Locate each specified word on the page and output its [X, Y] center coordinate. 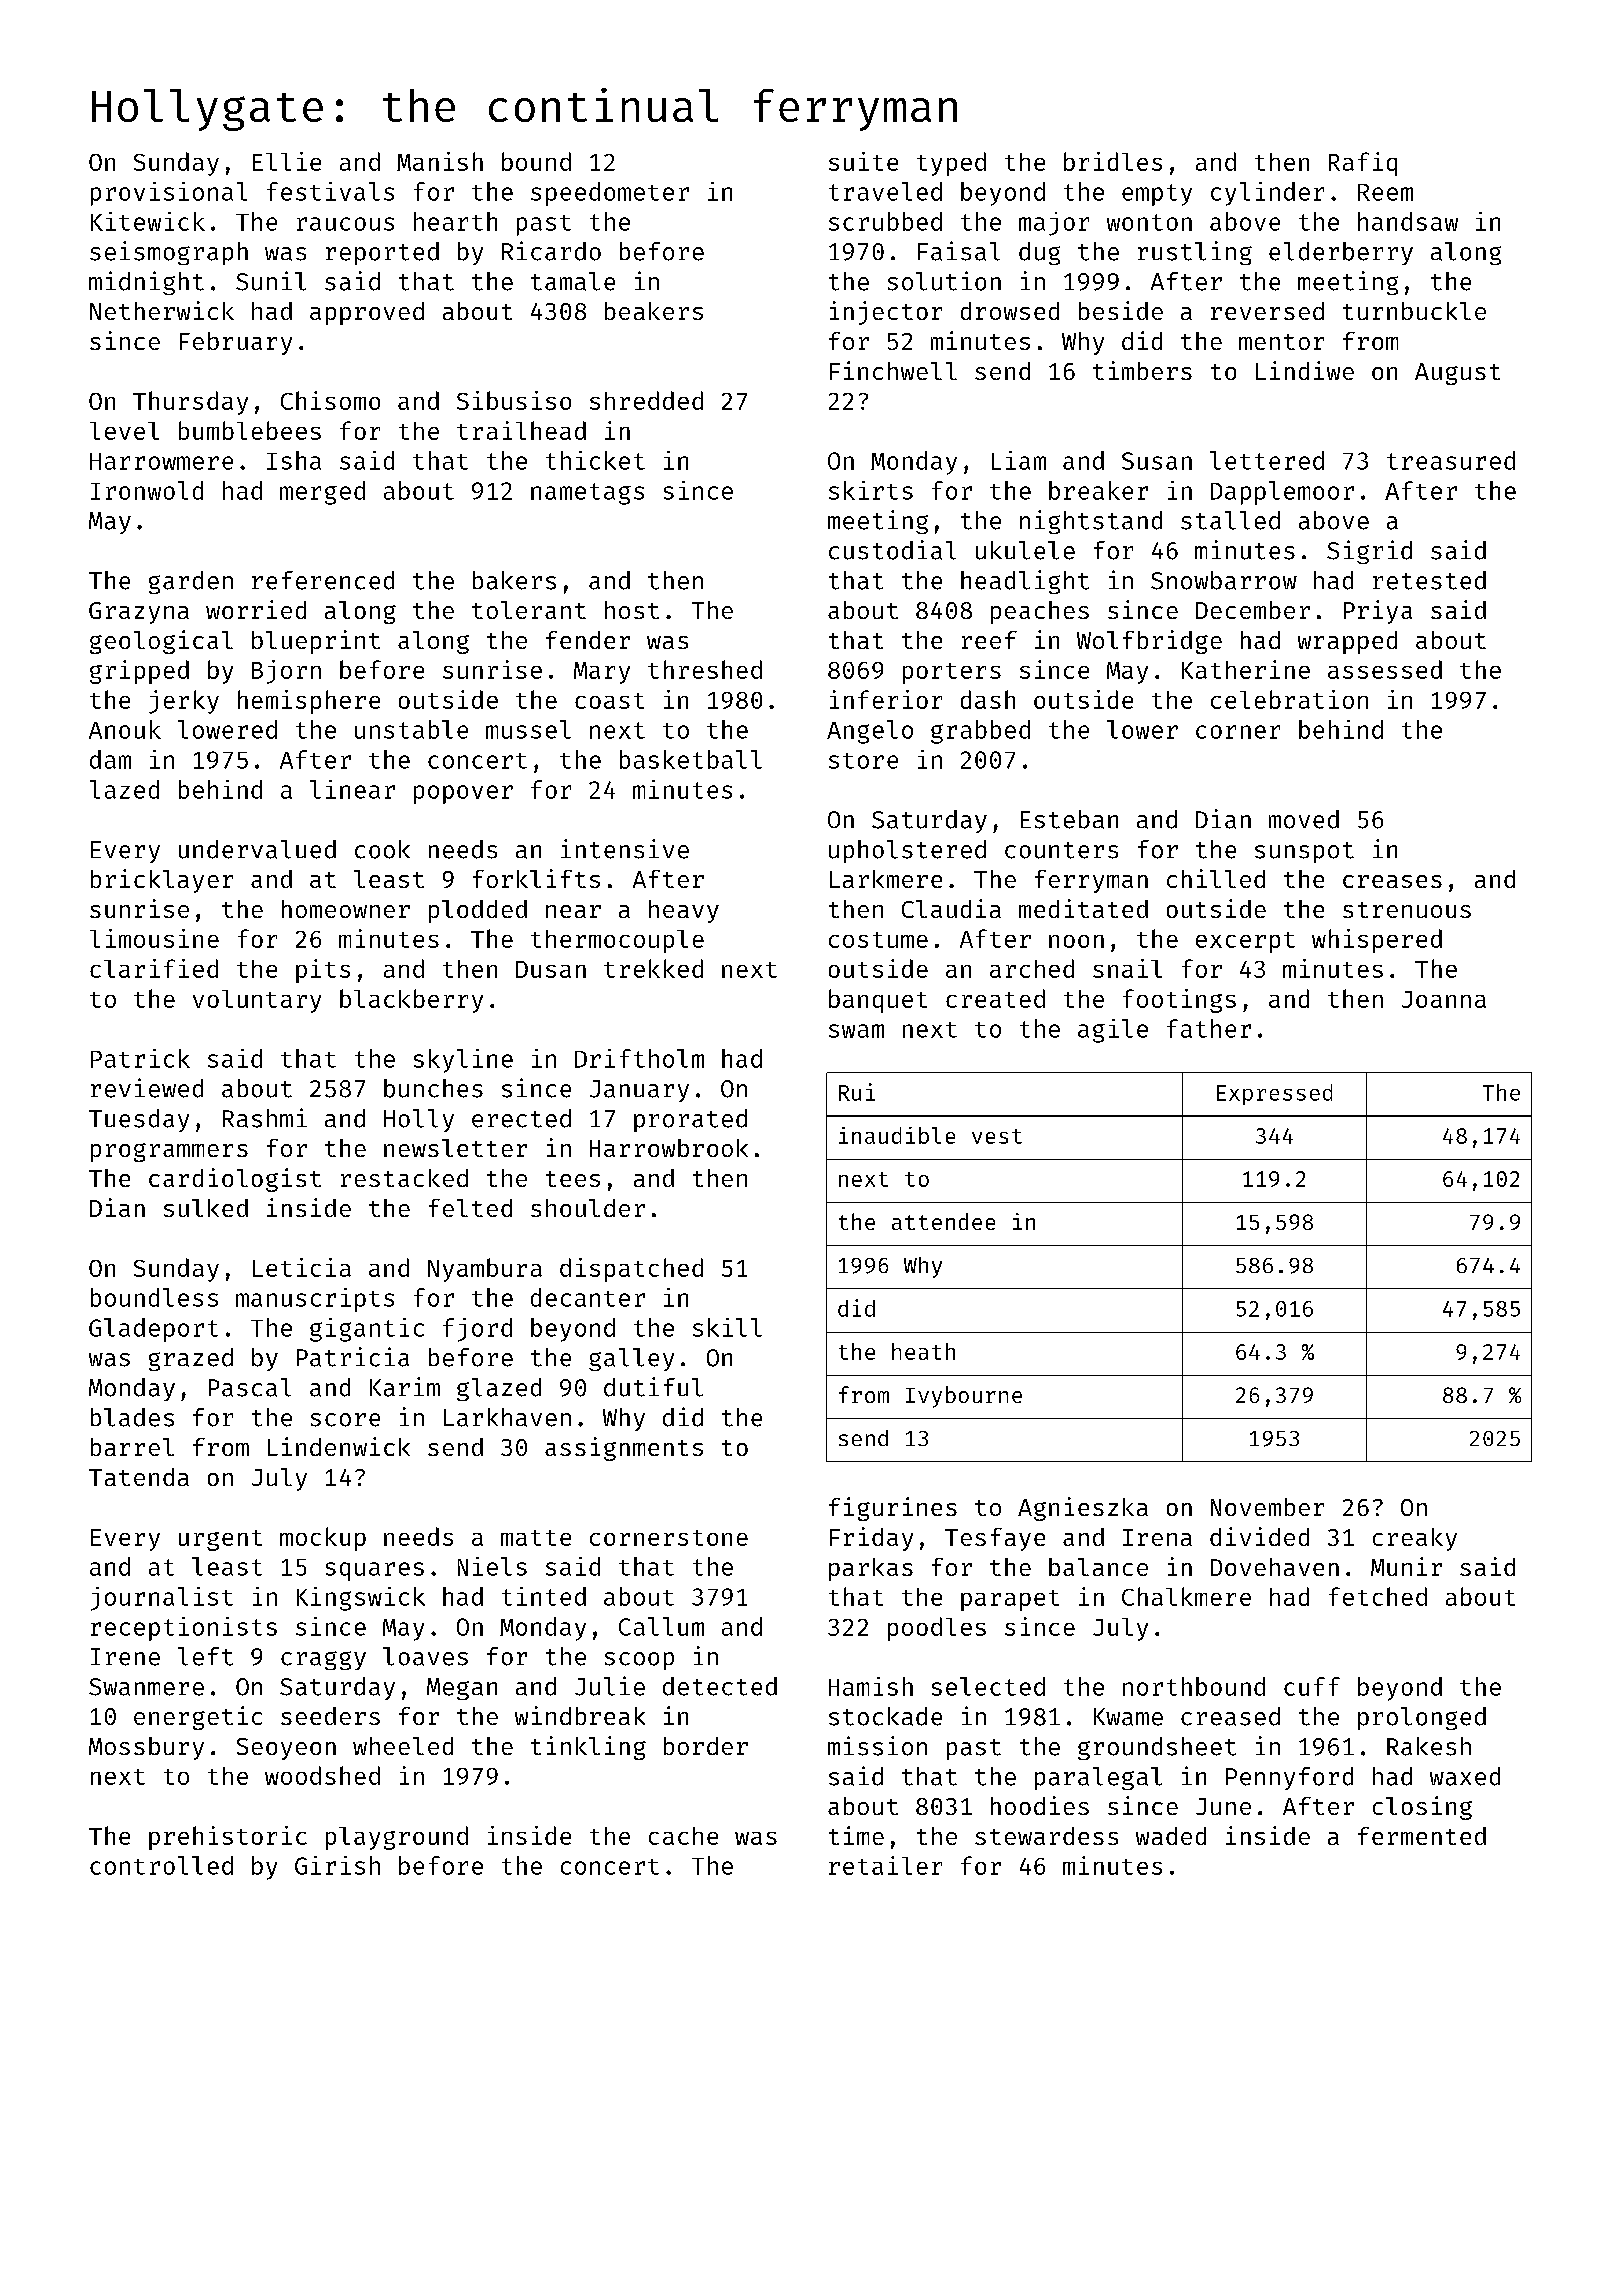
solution [944, 281]
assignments [624, 1449]
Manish [440, 161]
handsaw [1408, 221]
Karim [405, 1387]
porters [952, 673]
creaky [1415, 1539]
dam [110, 759]
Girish [337, 1865]
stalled [1230, 520]
